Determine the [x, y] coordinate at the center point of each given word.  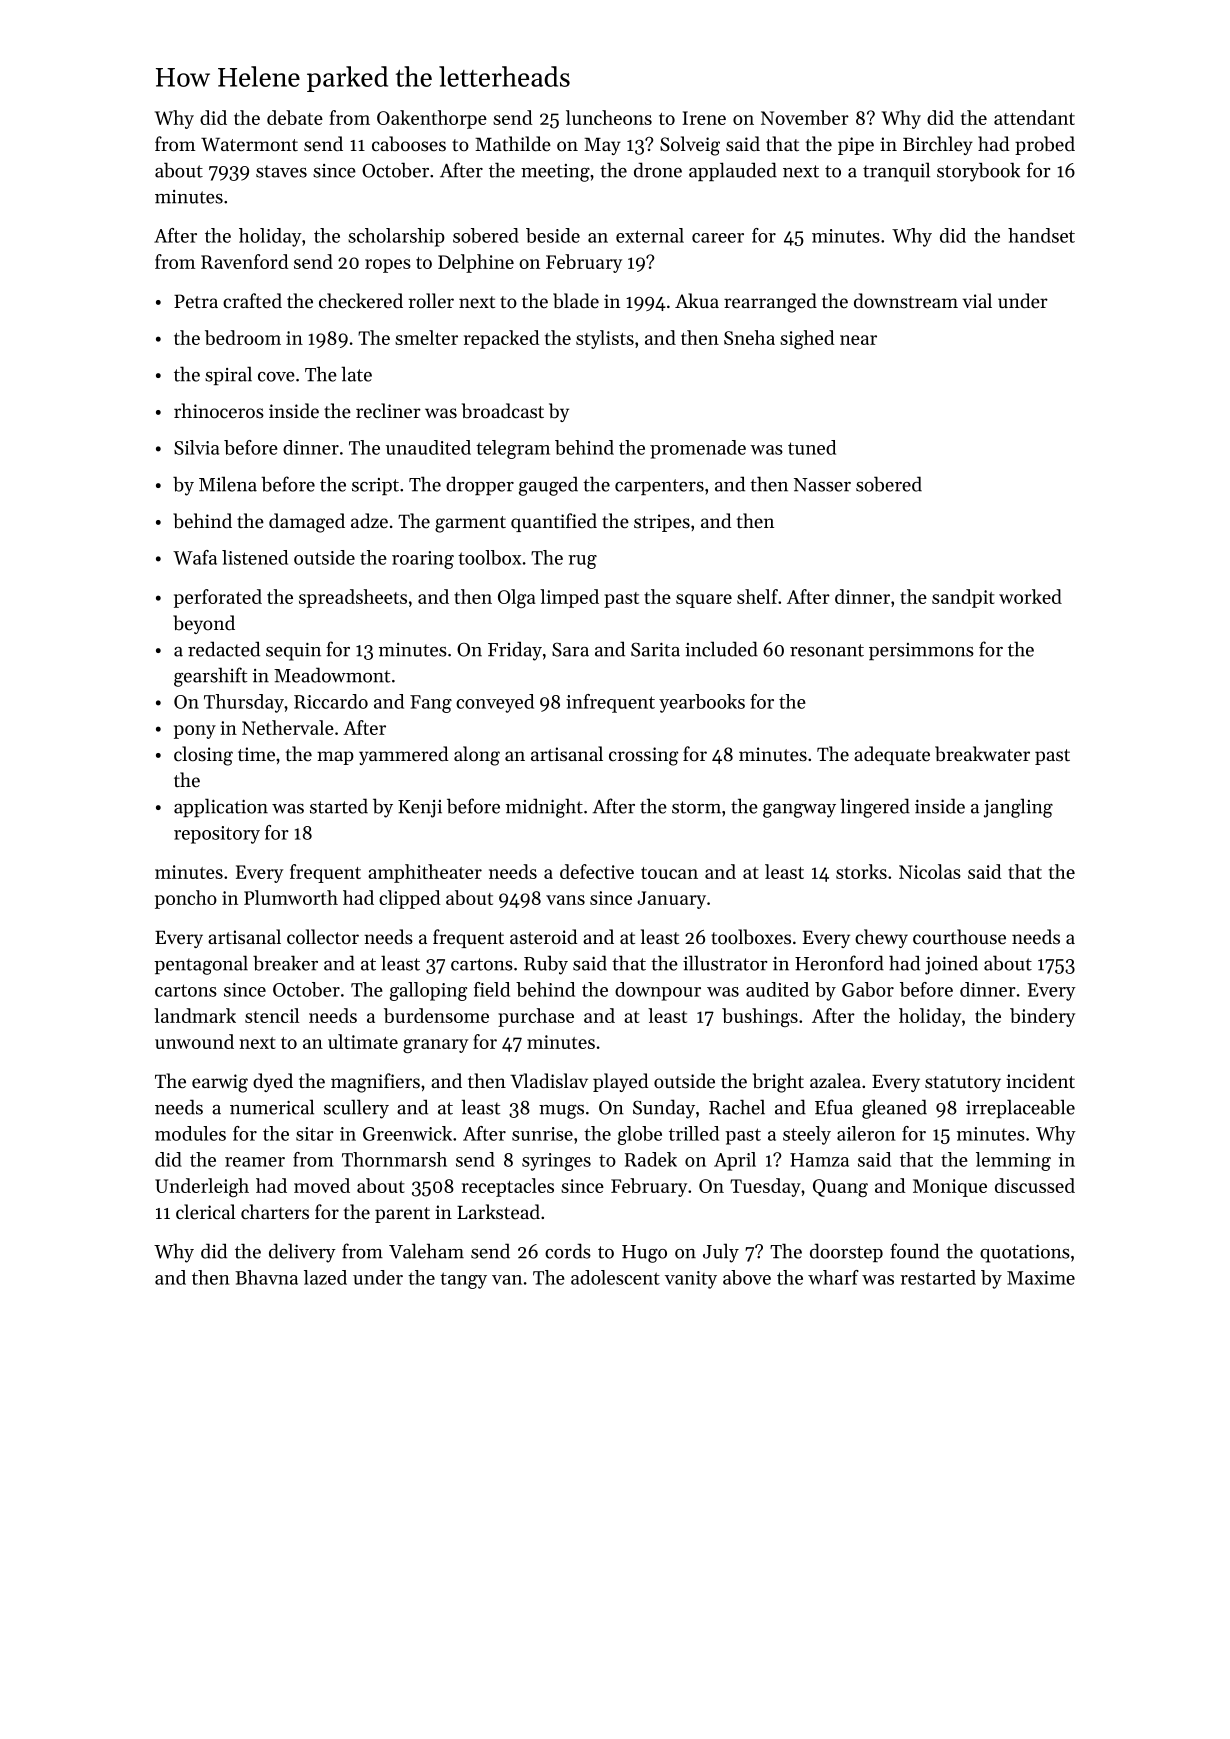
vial [977, 300]
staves [281, 171]
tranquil [896, 172]
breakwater [982, 754]
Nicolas [930, 871]
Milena [228, 484]
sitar [315, 1134]
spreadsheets [353, 598]
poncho [186, 899]
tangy [463, 1280]
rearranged [770, 303]
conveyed [495, 703]
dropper [480, 485]
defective [597, 871]
